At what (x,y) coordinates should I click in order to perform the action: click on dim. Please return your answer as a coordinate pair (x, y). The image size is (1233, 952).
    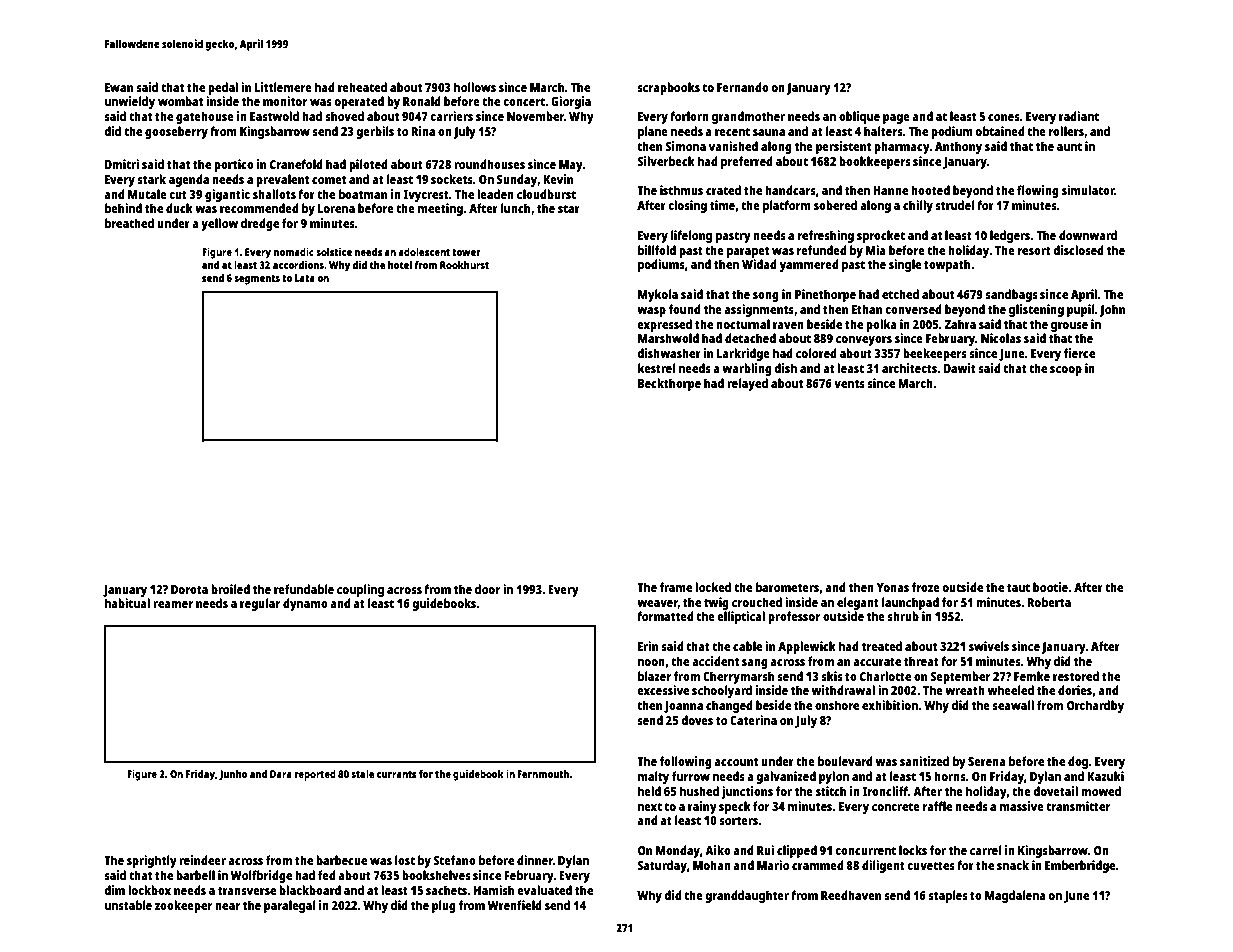
    Looking at the image, I should click on (114, 890).
